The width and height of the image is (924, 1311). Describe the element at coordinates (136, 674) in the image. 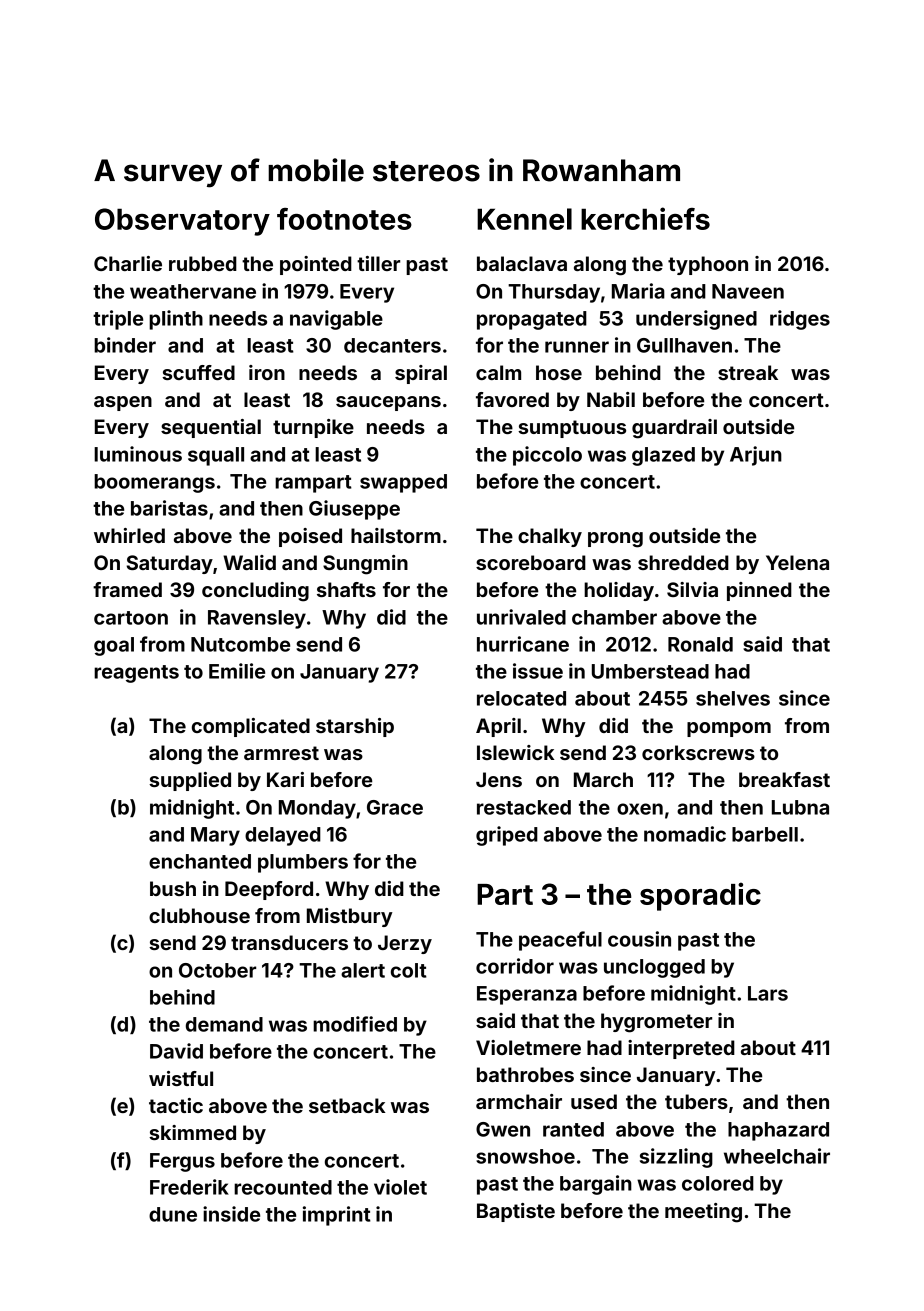

I see `reagents` at that location.
